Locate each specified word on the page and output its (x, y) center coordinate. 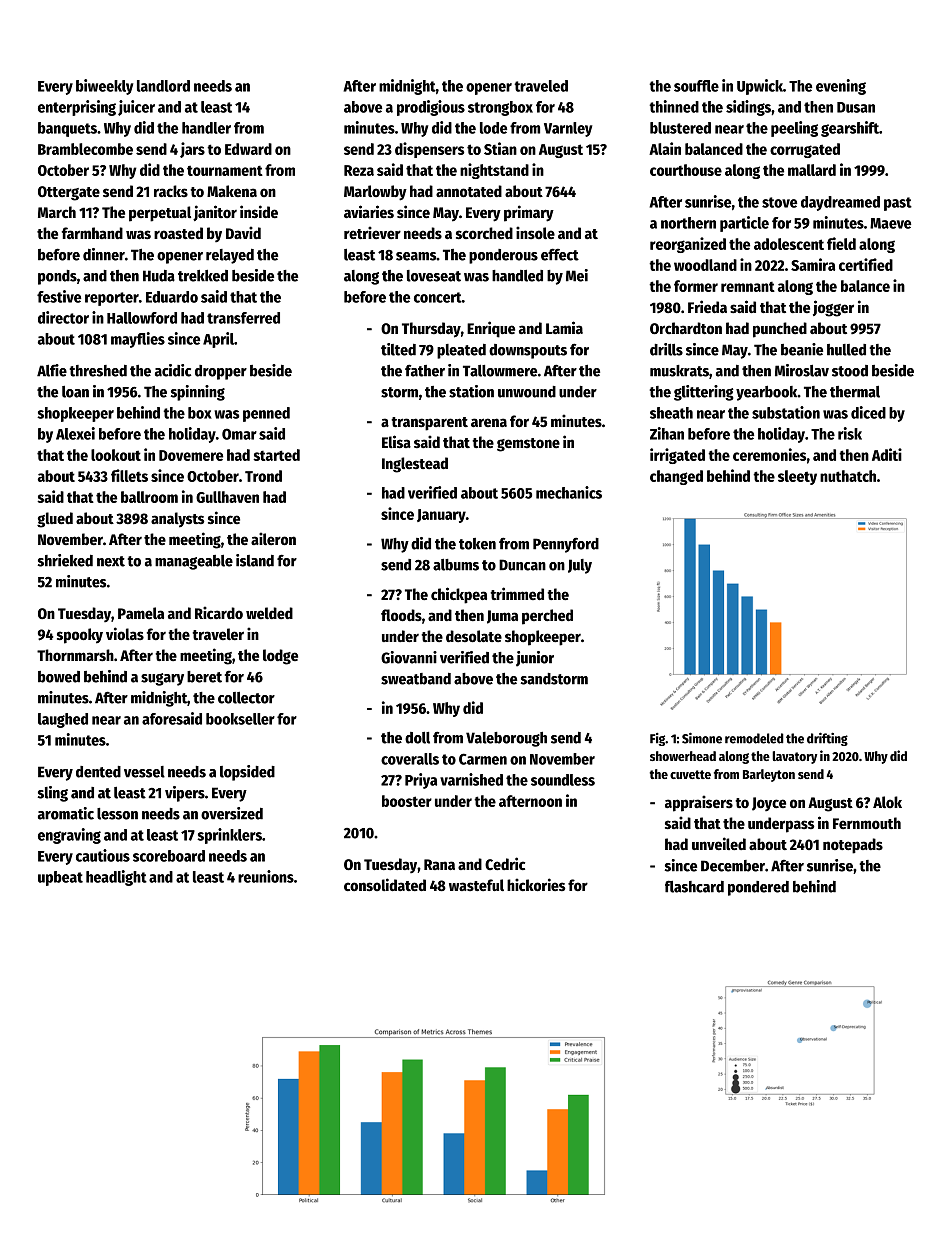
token (477, 544)
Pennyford (566, 545)
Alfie (52, 370)
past (898, 204)
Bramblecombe (85, 149)
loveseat (434, 276)
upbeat (60, 878)
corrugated (805, 150)
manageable (194, 562)
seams (416, 256)
